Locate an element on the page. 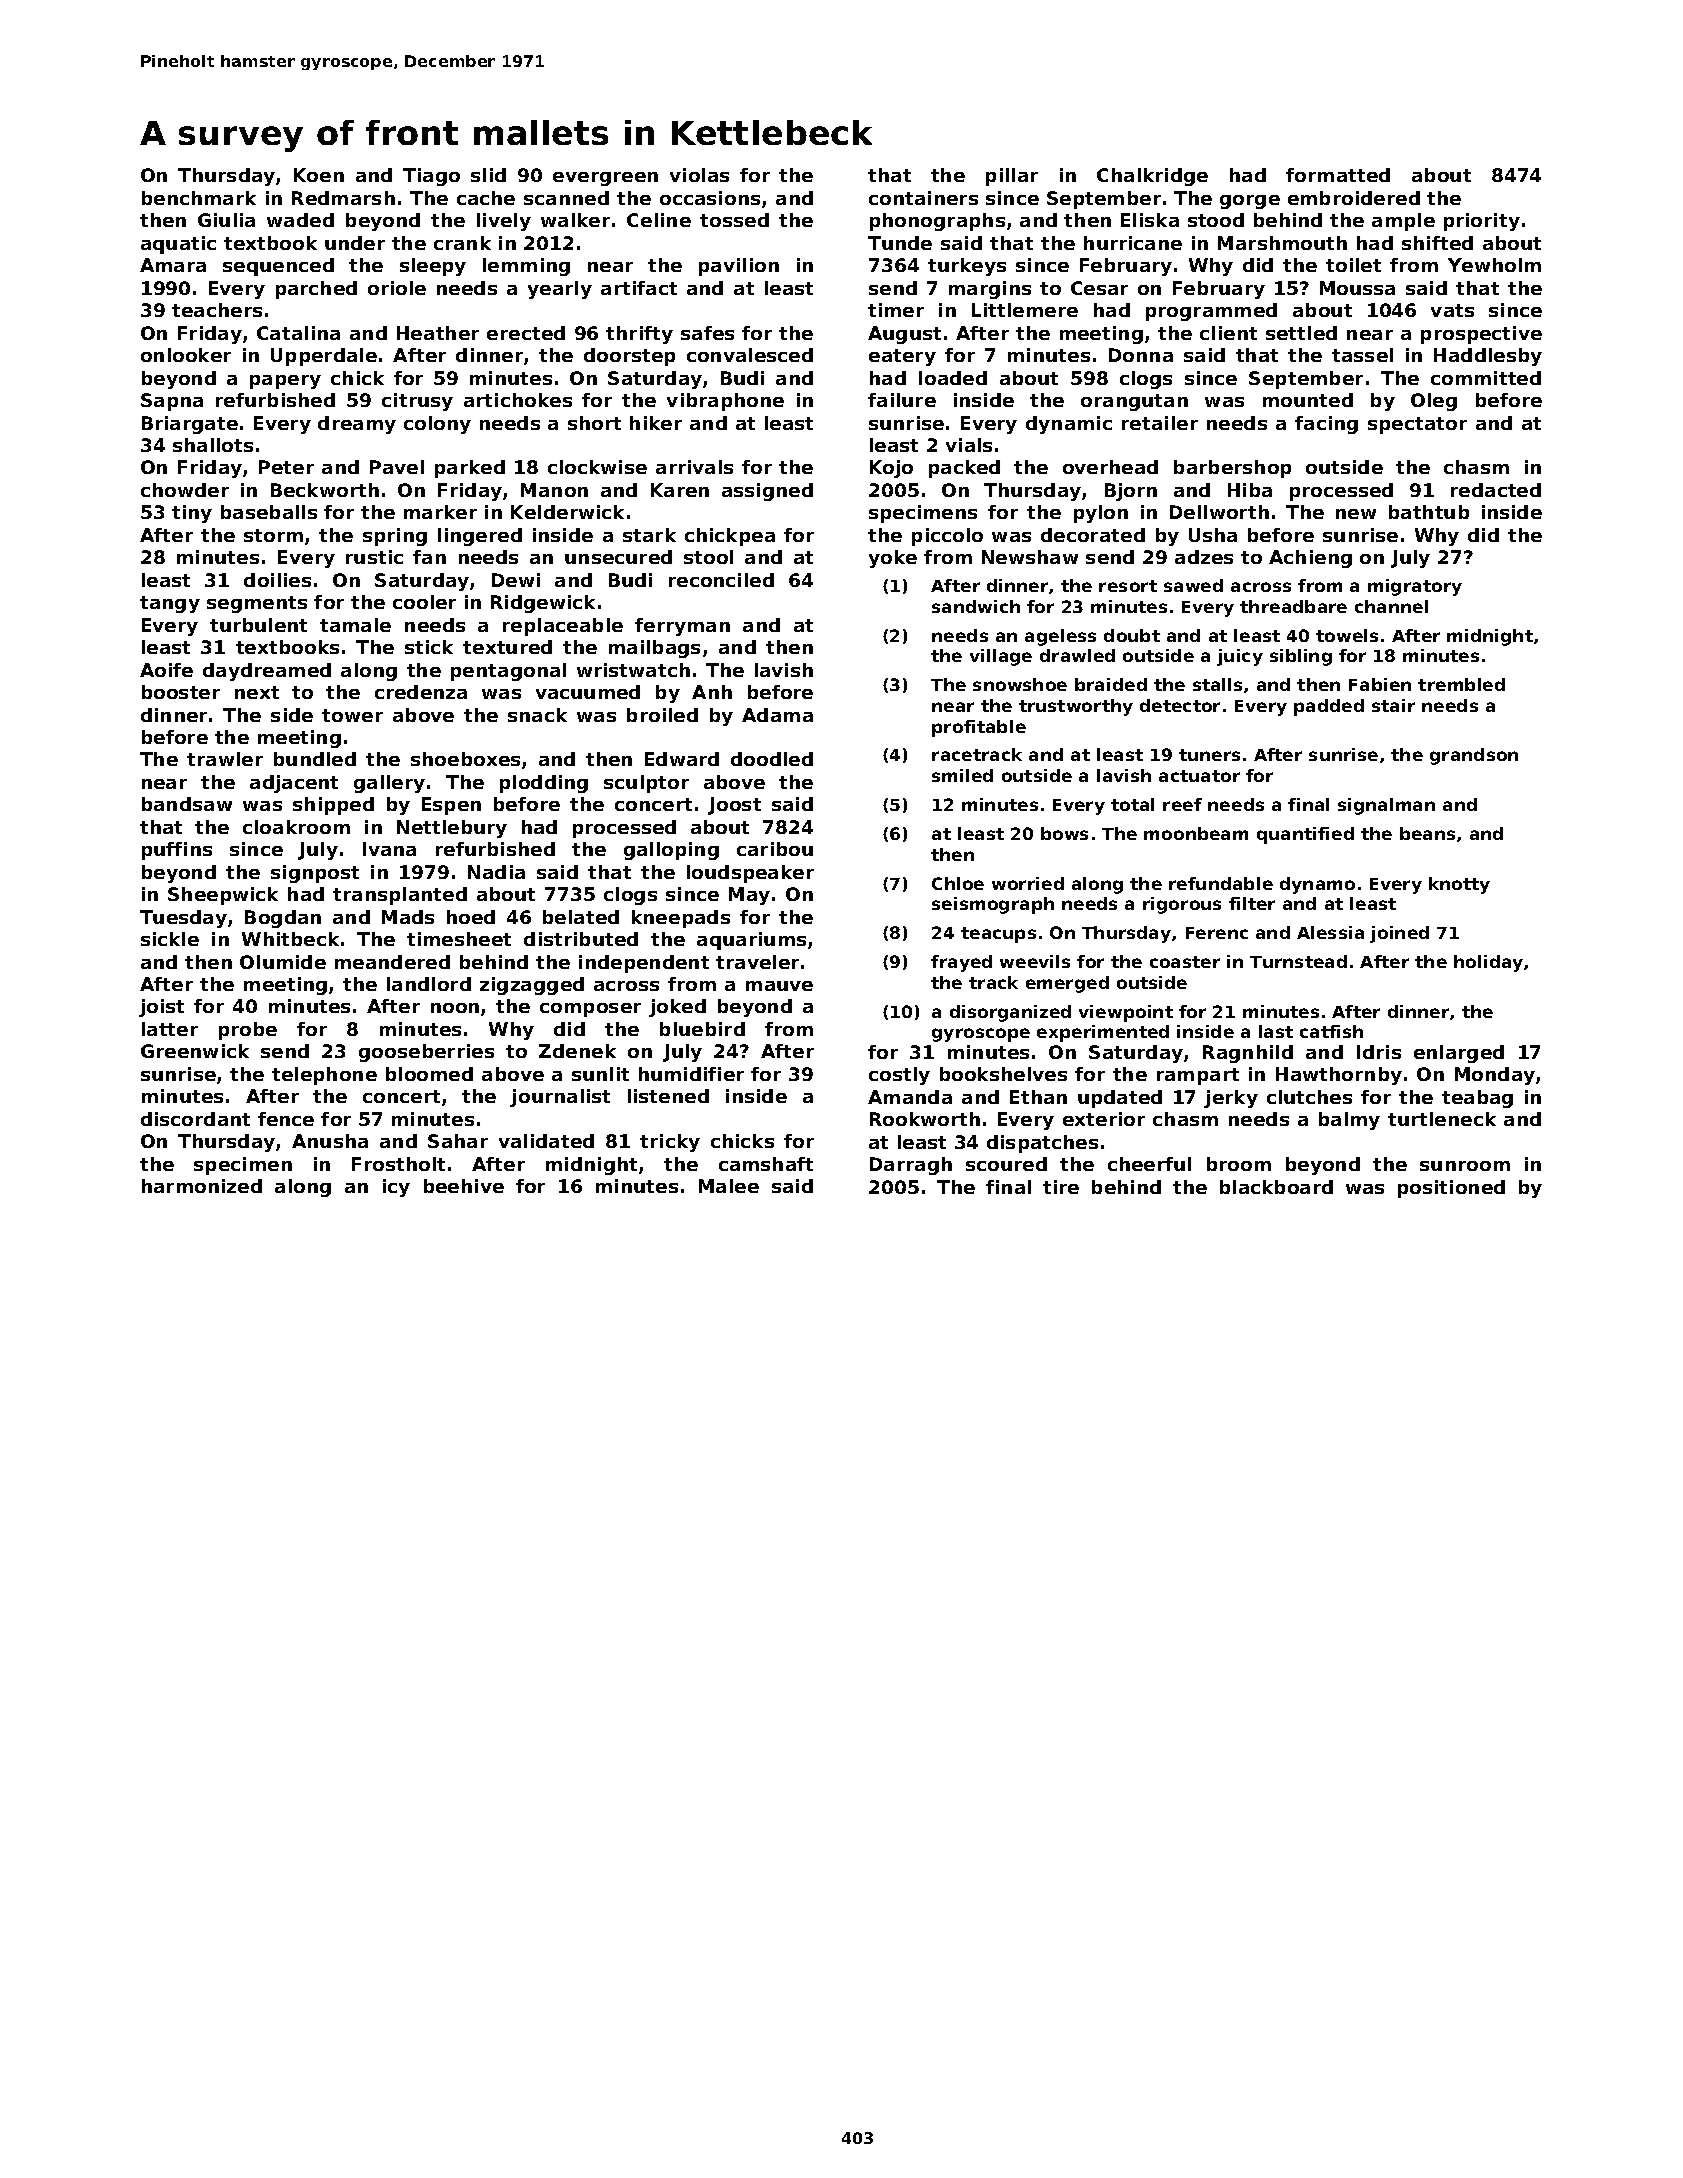 The image size is (1683, 2178). vials is located at coordinates (969, 445).
